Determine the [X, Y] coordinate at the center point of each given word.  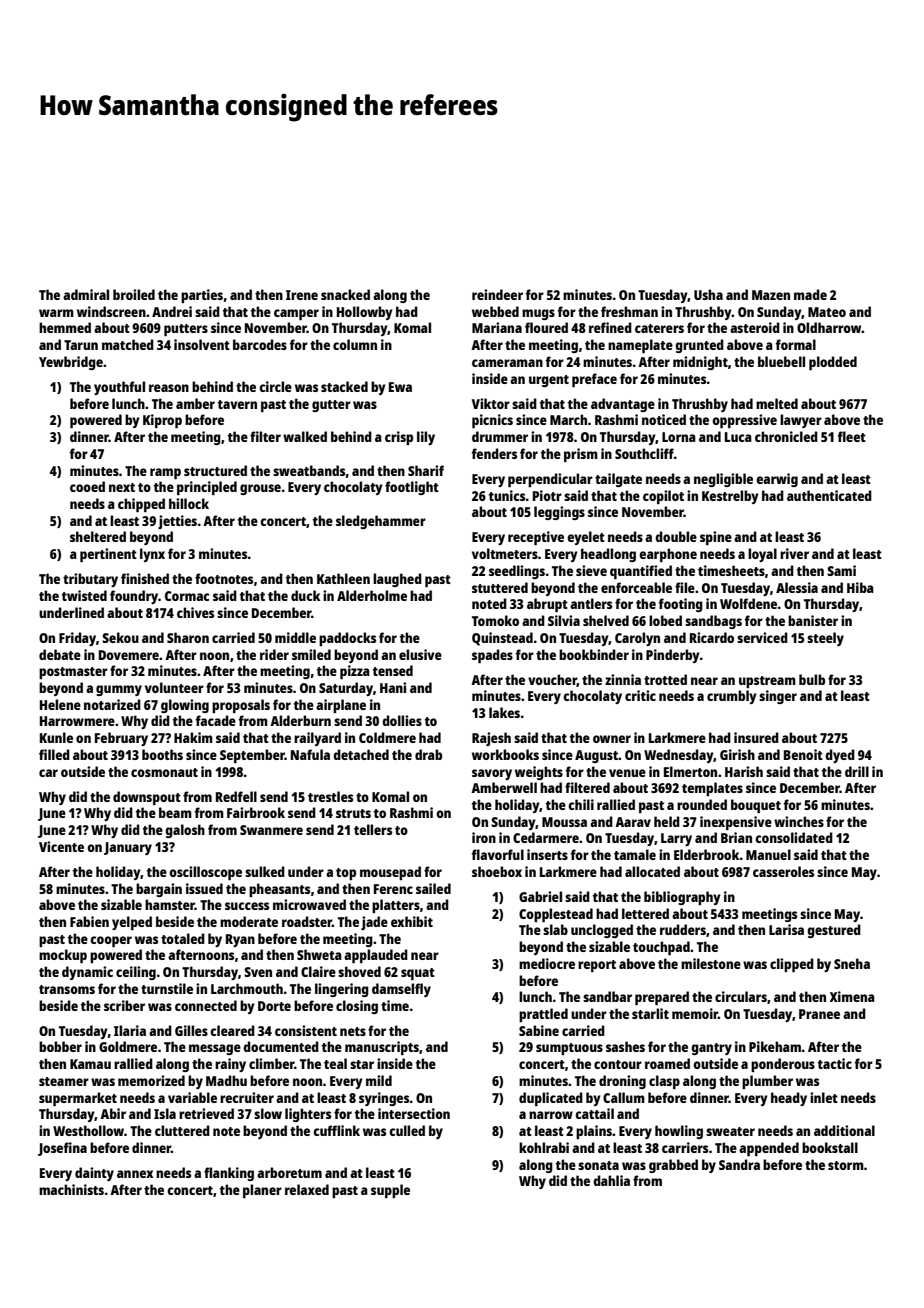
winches [799, 821]
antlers [591, 603]
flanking [229, 1174]
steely [825, 639]
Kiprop [162, 421]
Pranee [819, 1014]
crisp [399, 438]
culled [407, 1130]
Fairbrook [256, 812]
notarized [112, 704]
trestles [330, 796]
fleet [852, 436]
